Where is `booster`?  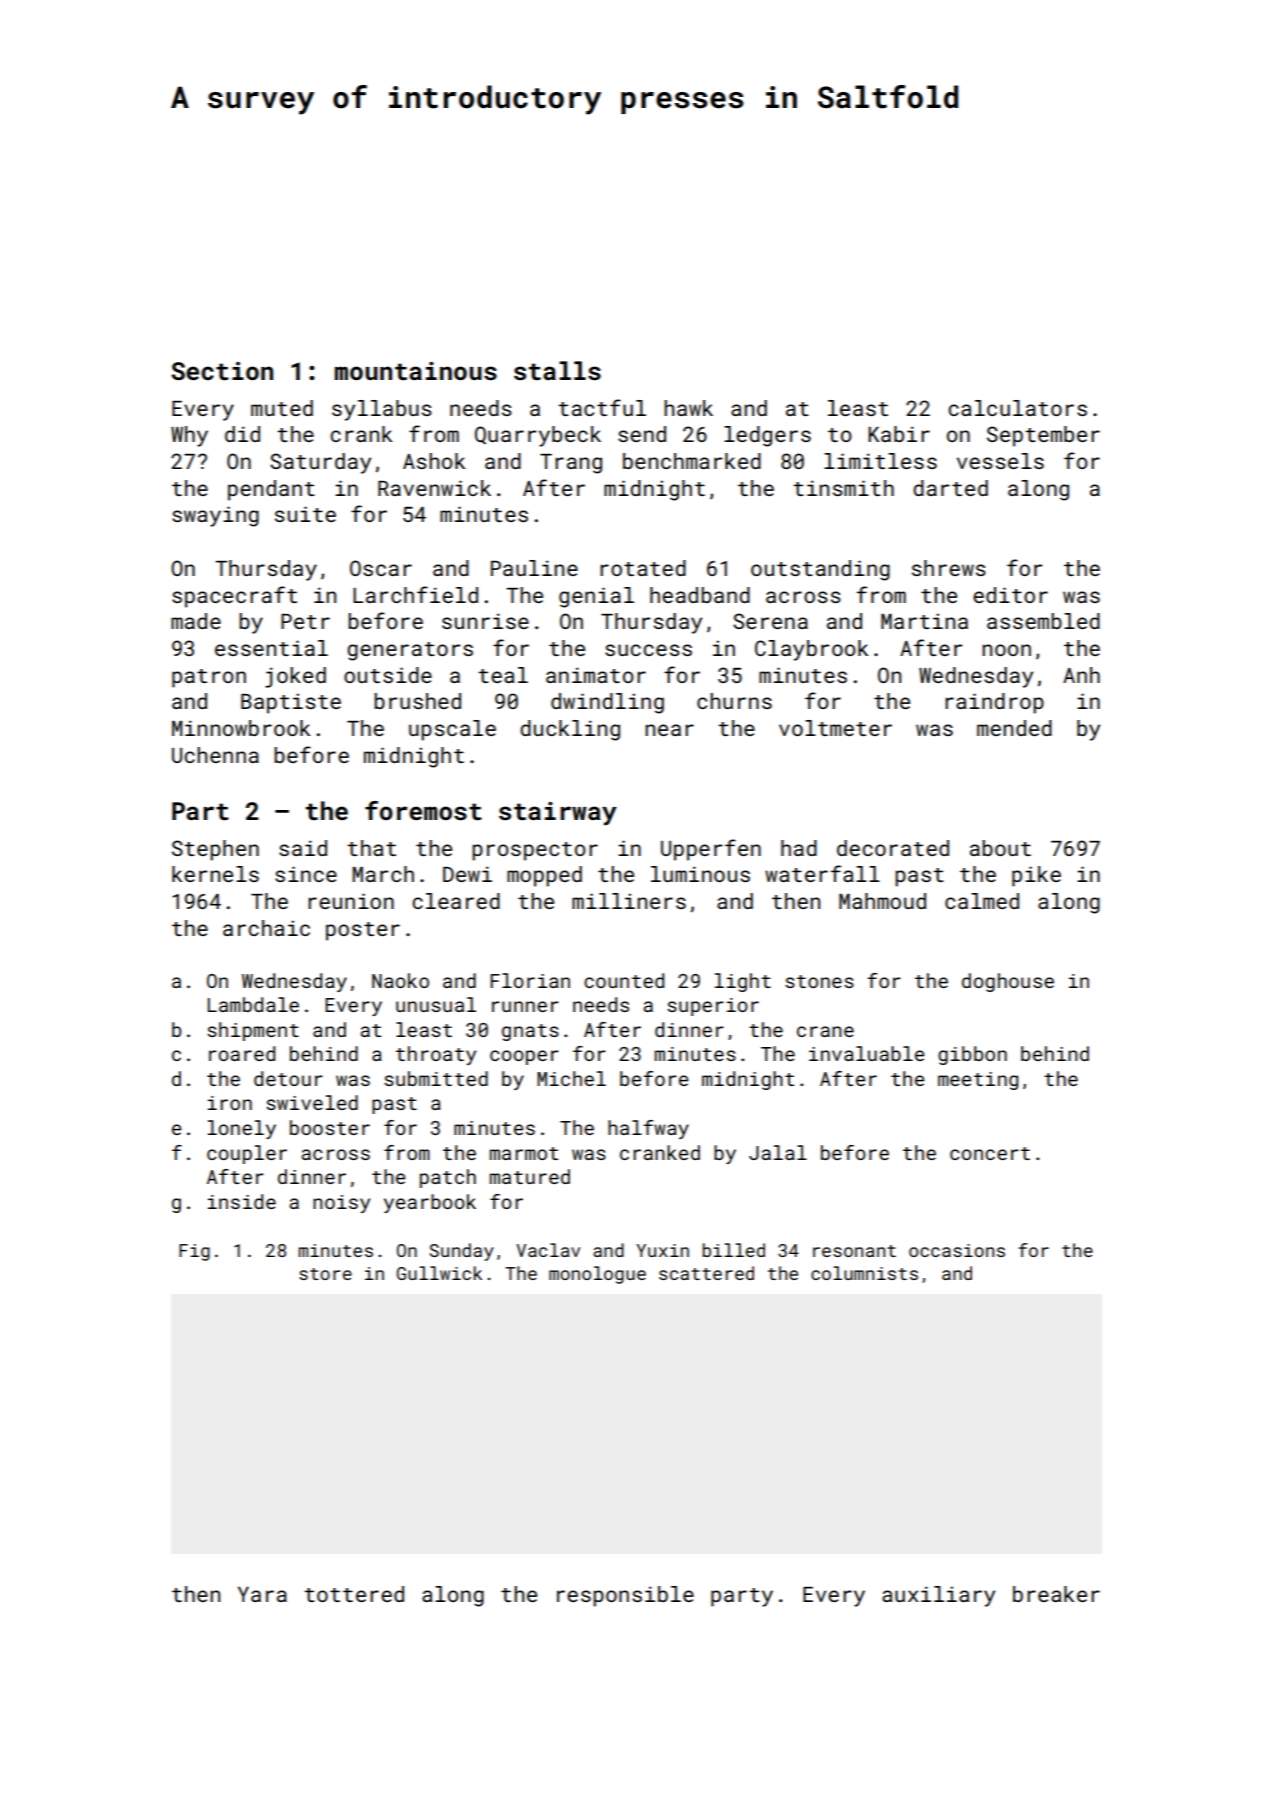
booster is located at coordinates (330, 1127).
